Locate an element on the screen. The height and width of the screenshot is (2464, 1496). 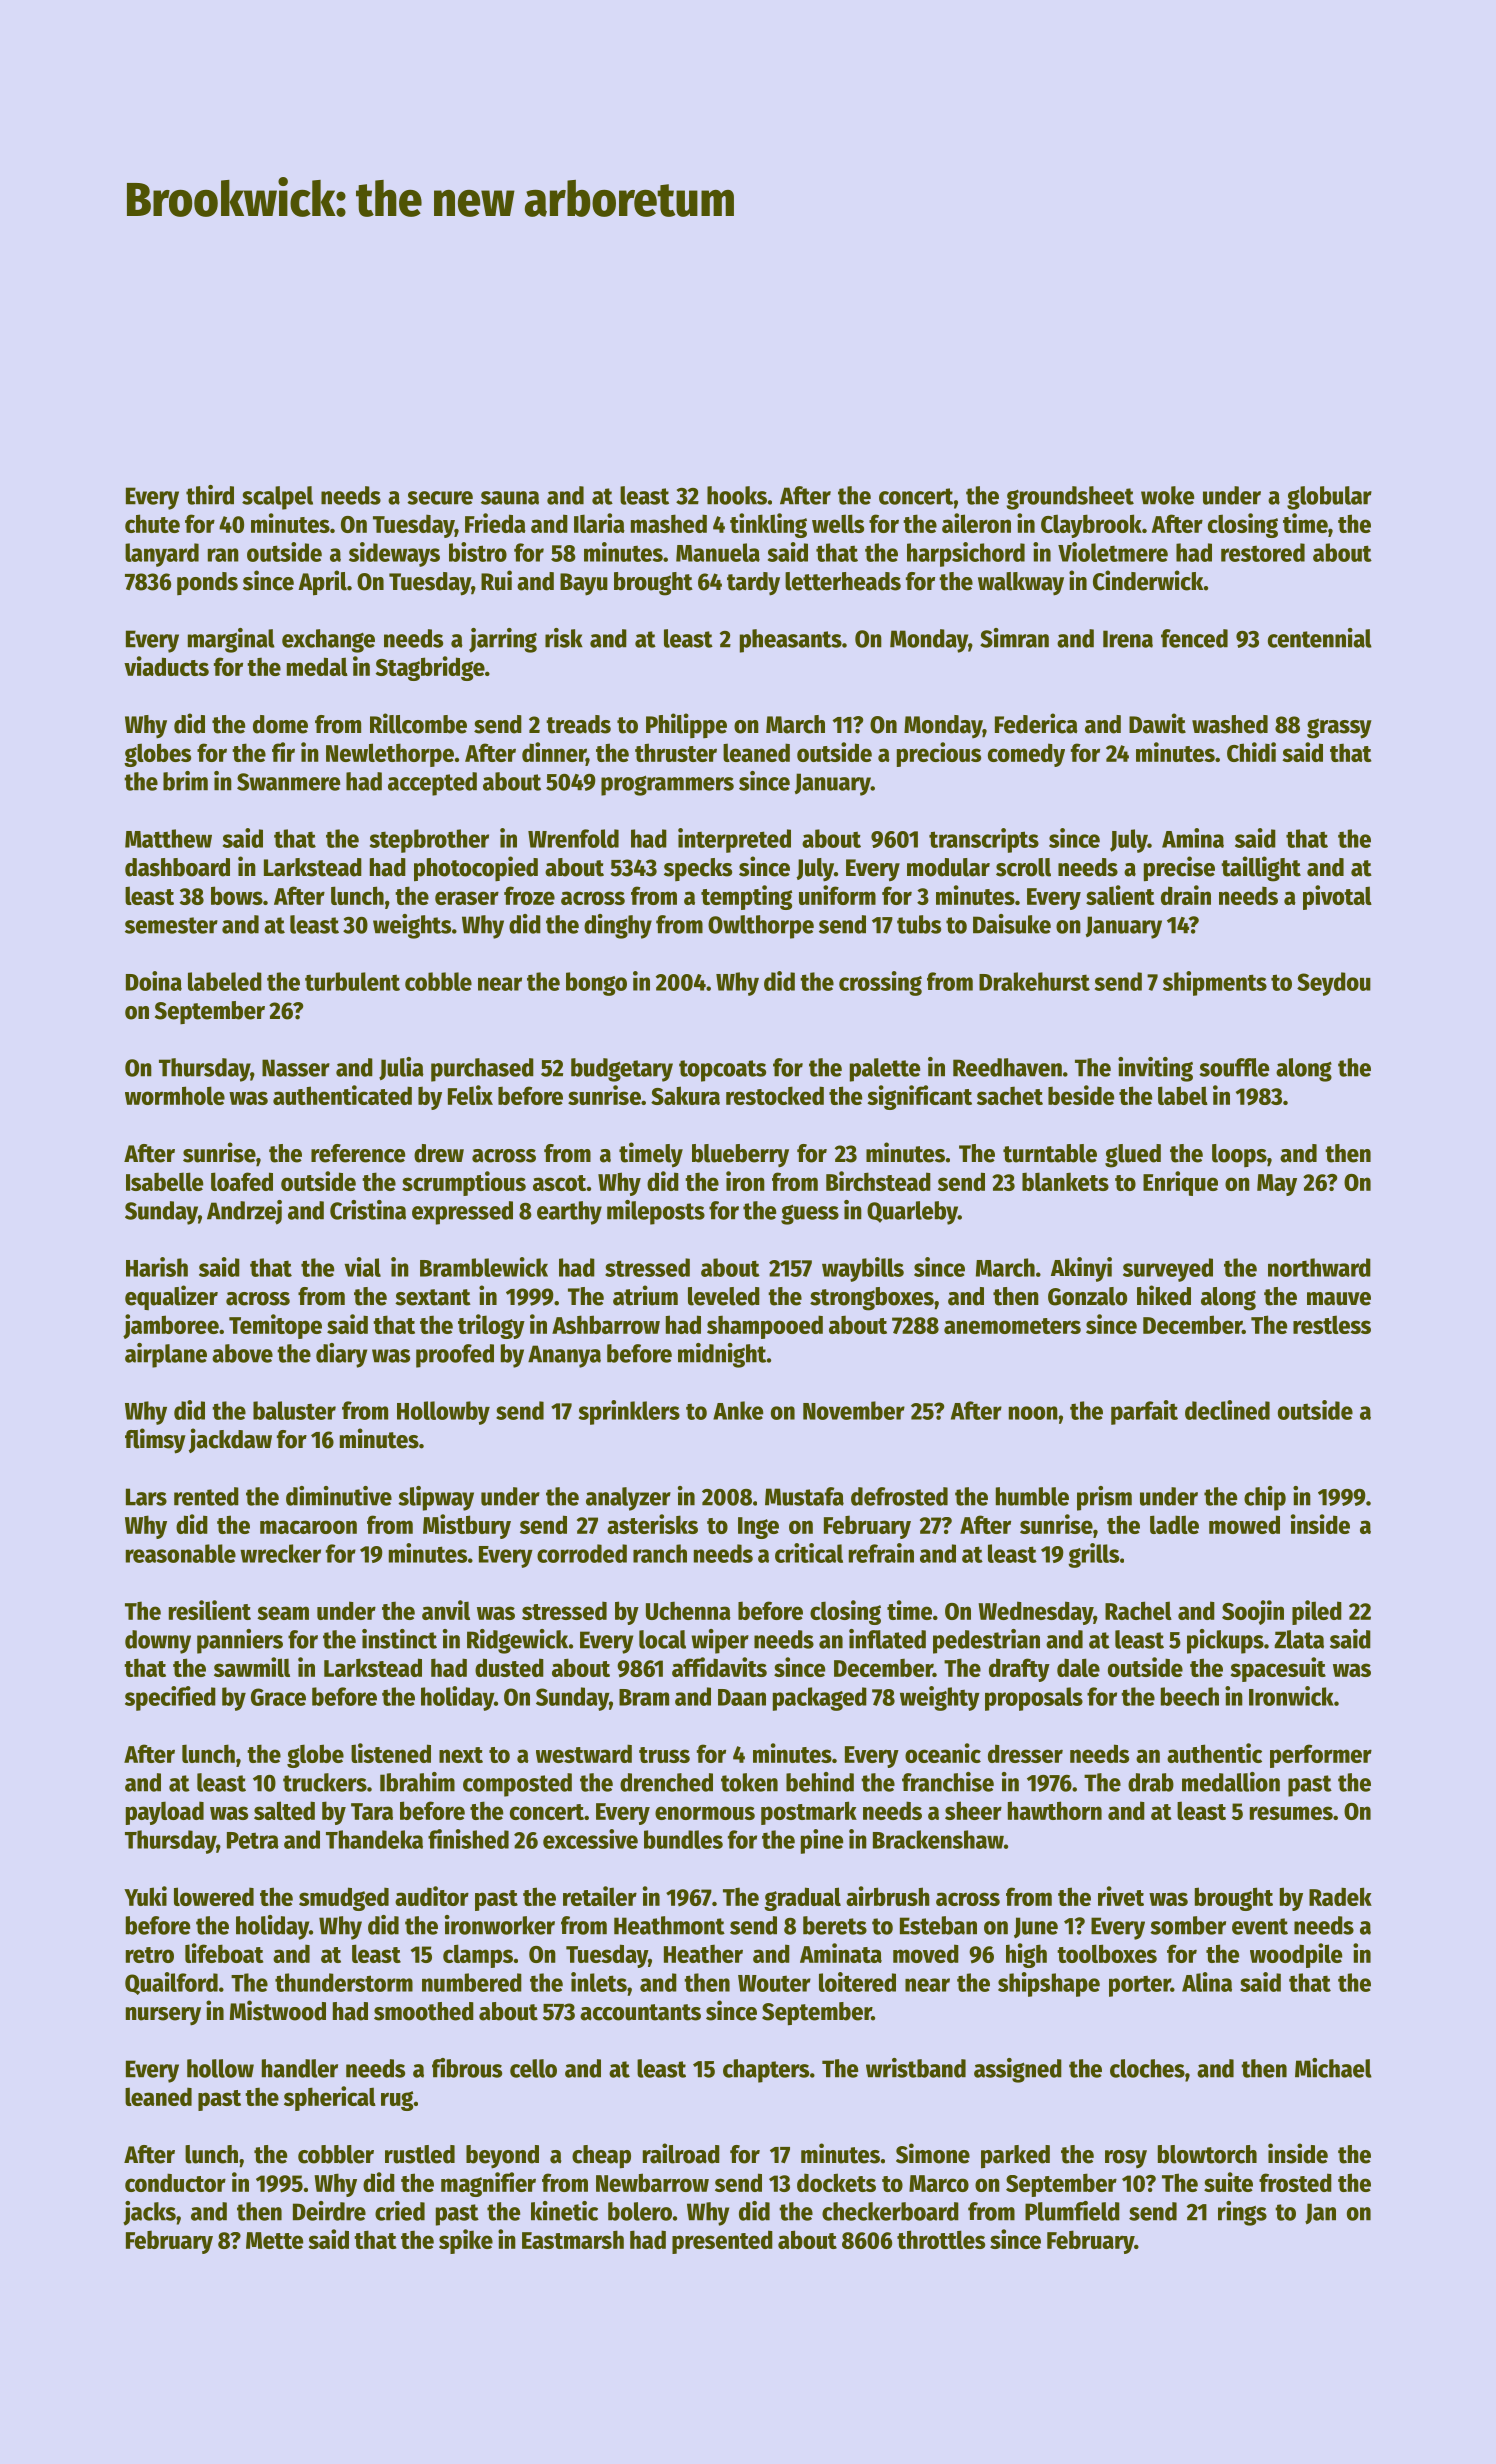
Irena is located at coordinates (1128, 639).
